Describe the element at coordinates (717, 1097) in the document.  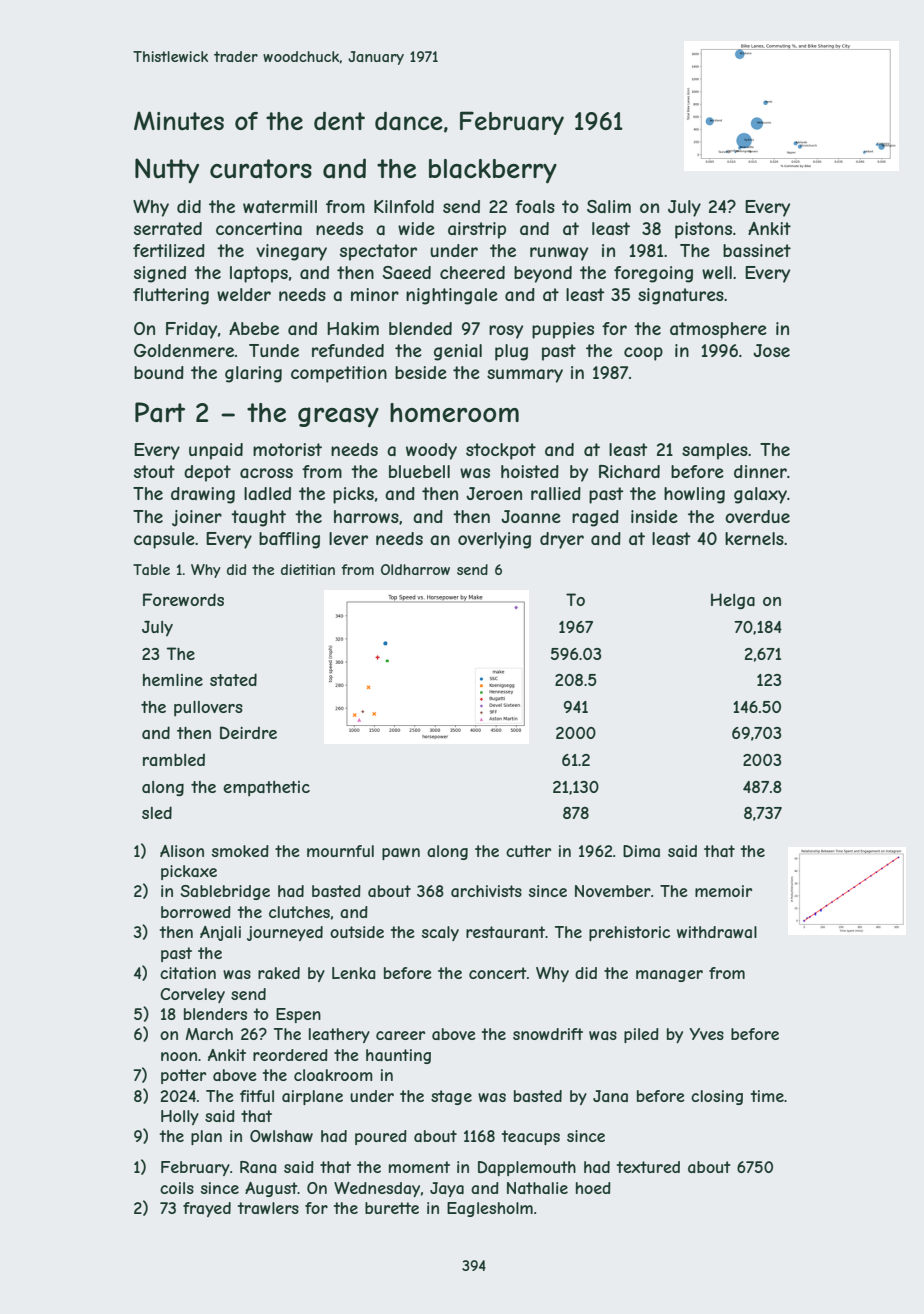
I see `closing` at that location.
